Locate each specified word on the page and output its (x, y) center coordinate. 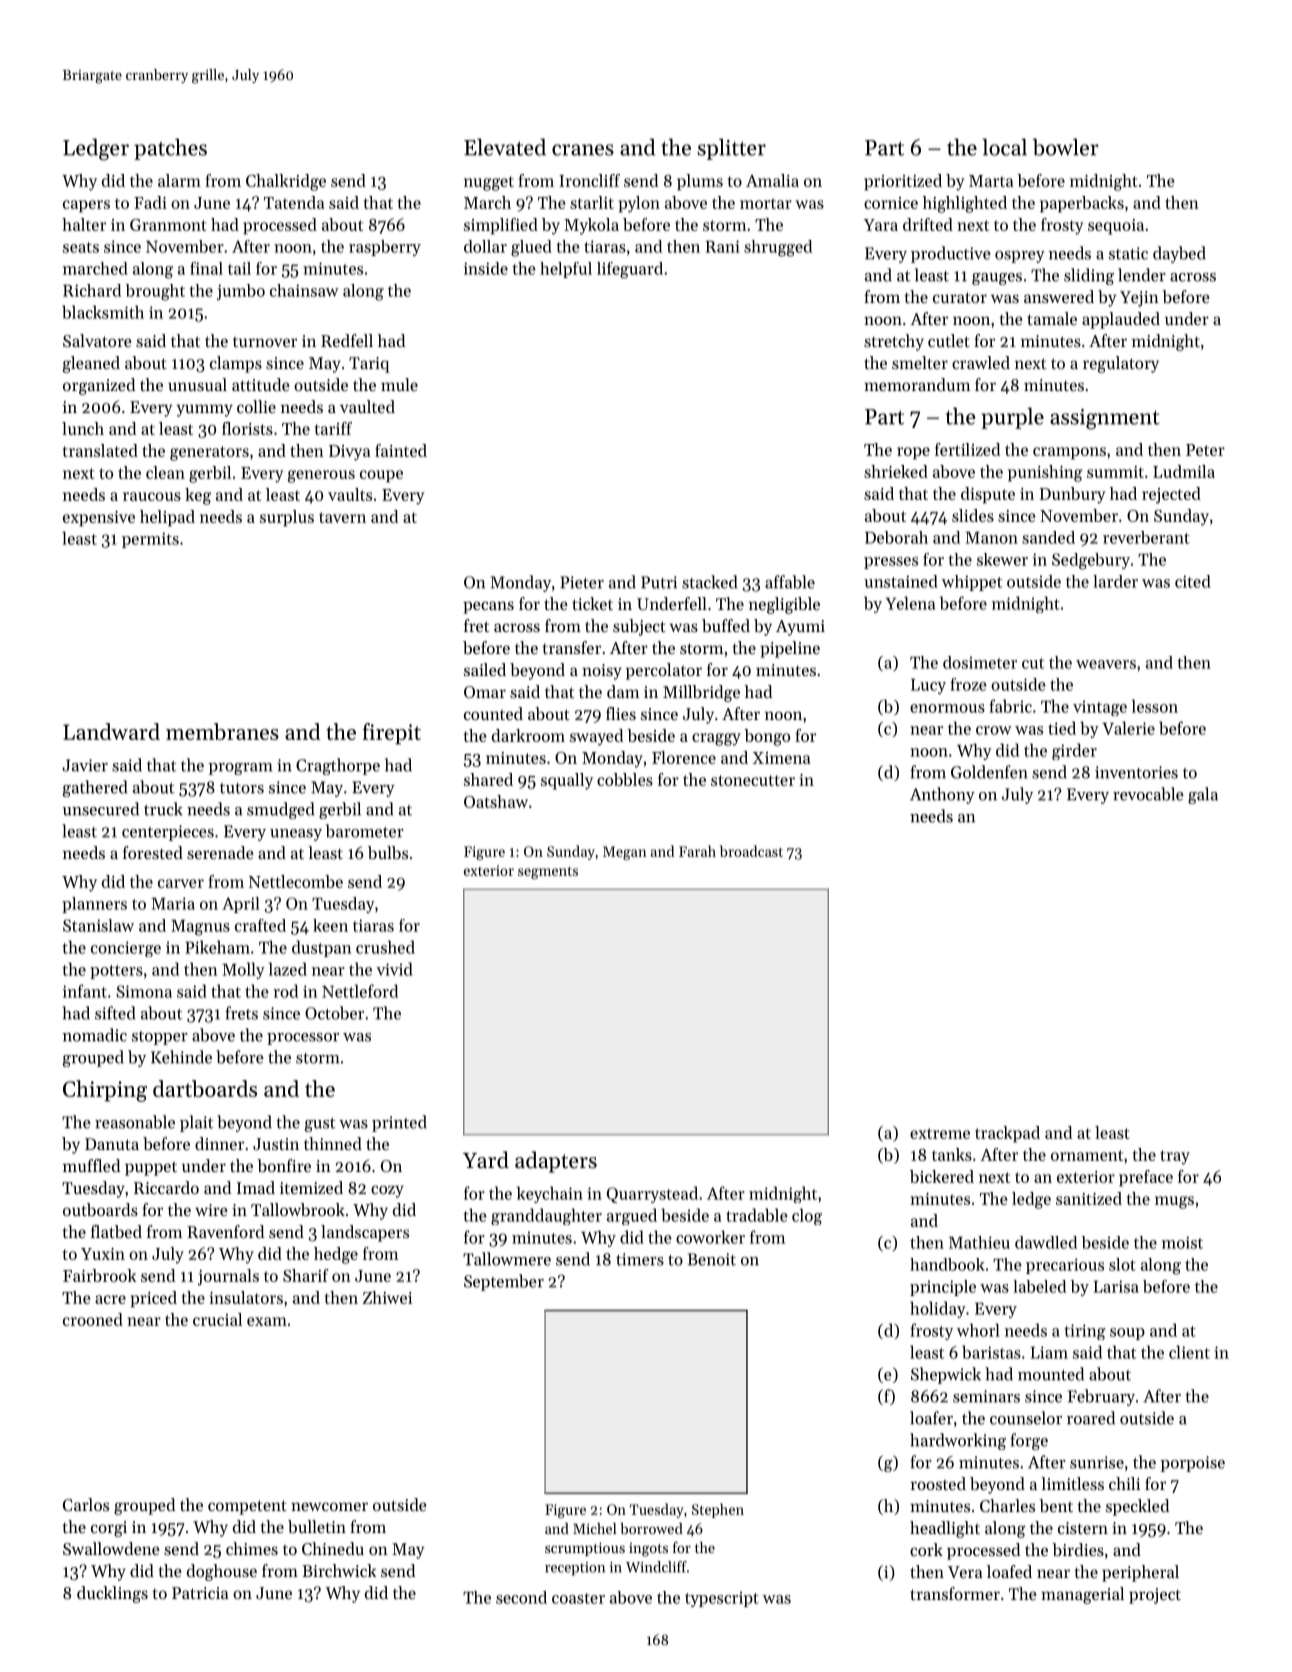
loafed (1009, 1571)
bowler (1066, 147)
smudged (281, 810)
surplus (287, 518)
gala (1203, 795)
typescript (722, 1599)
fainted (401, 450)
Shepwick (946, 1375)
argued (632, 1216)
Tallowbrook (298, 1209)
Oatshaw (496, 801)
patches (170, 149)
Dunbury (1072, 495)
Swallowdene (111, 1548)
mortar (766, 203)
